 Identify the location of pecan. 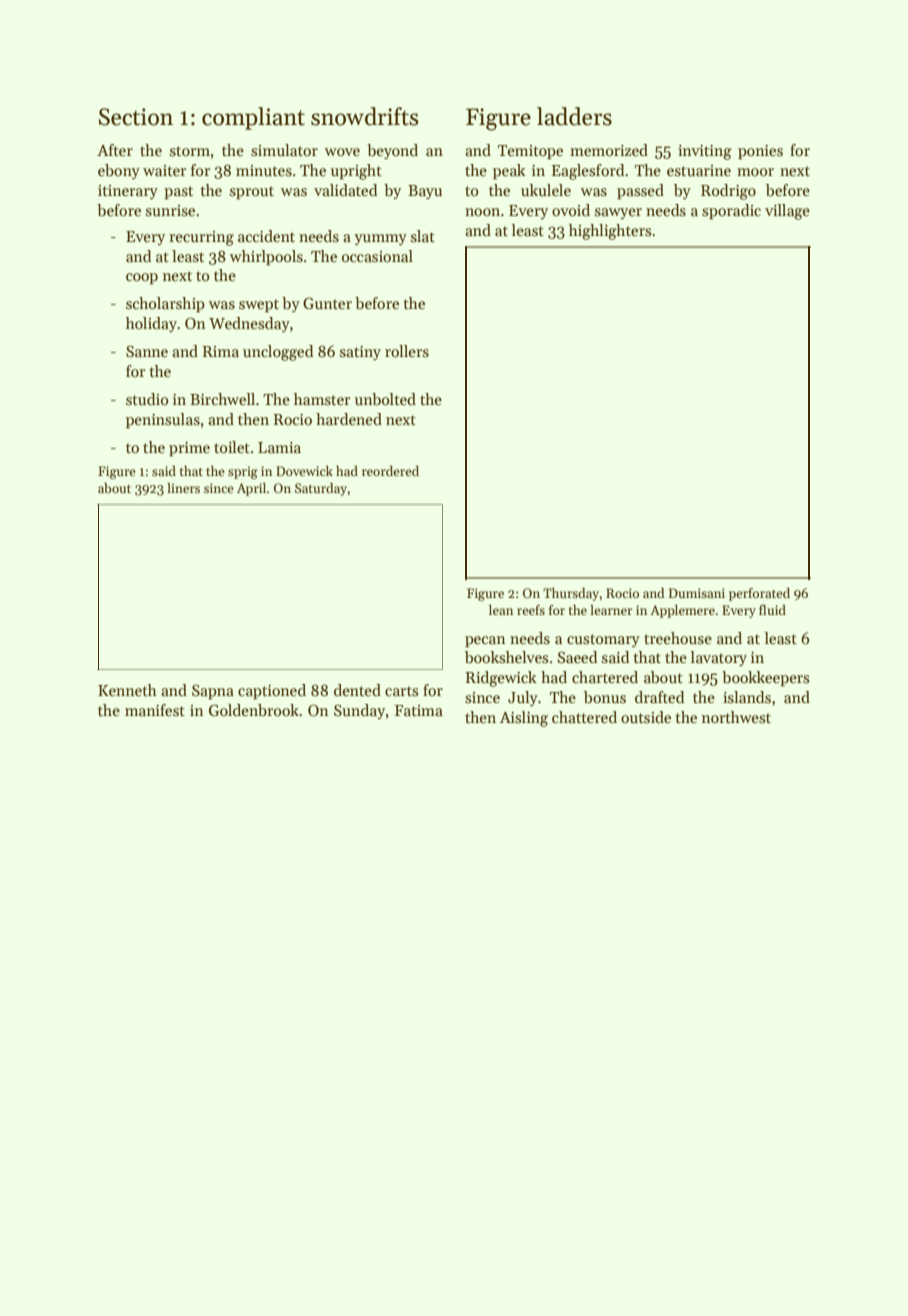
(485, 641).
